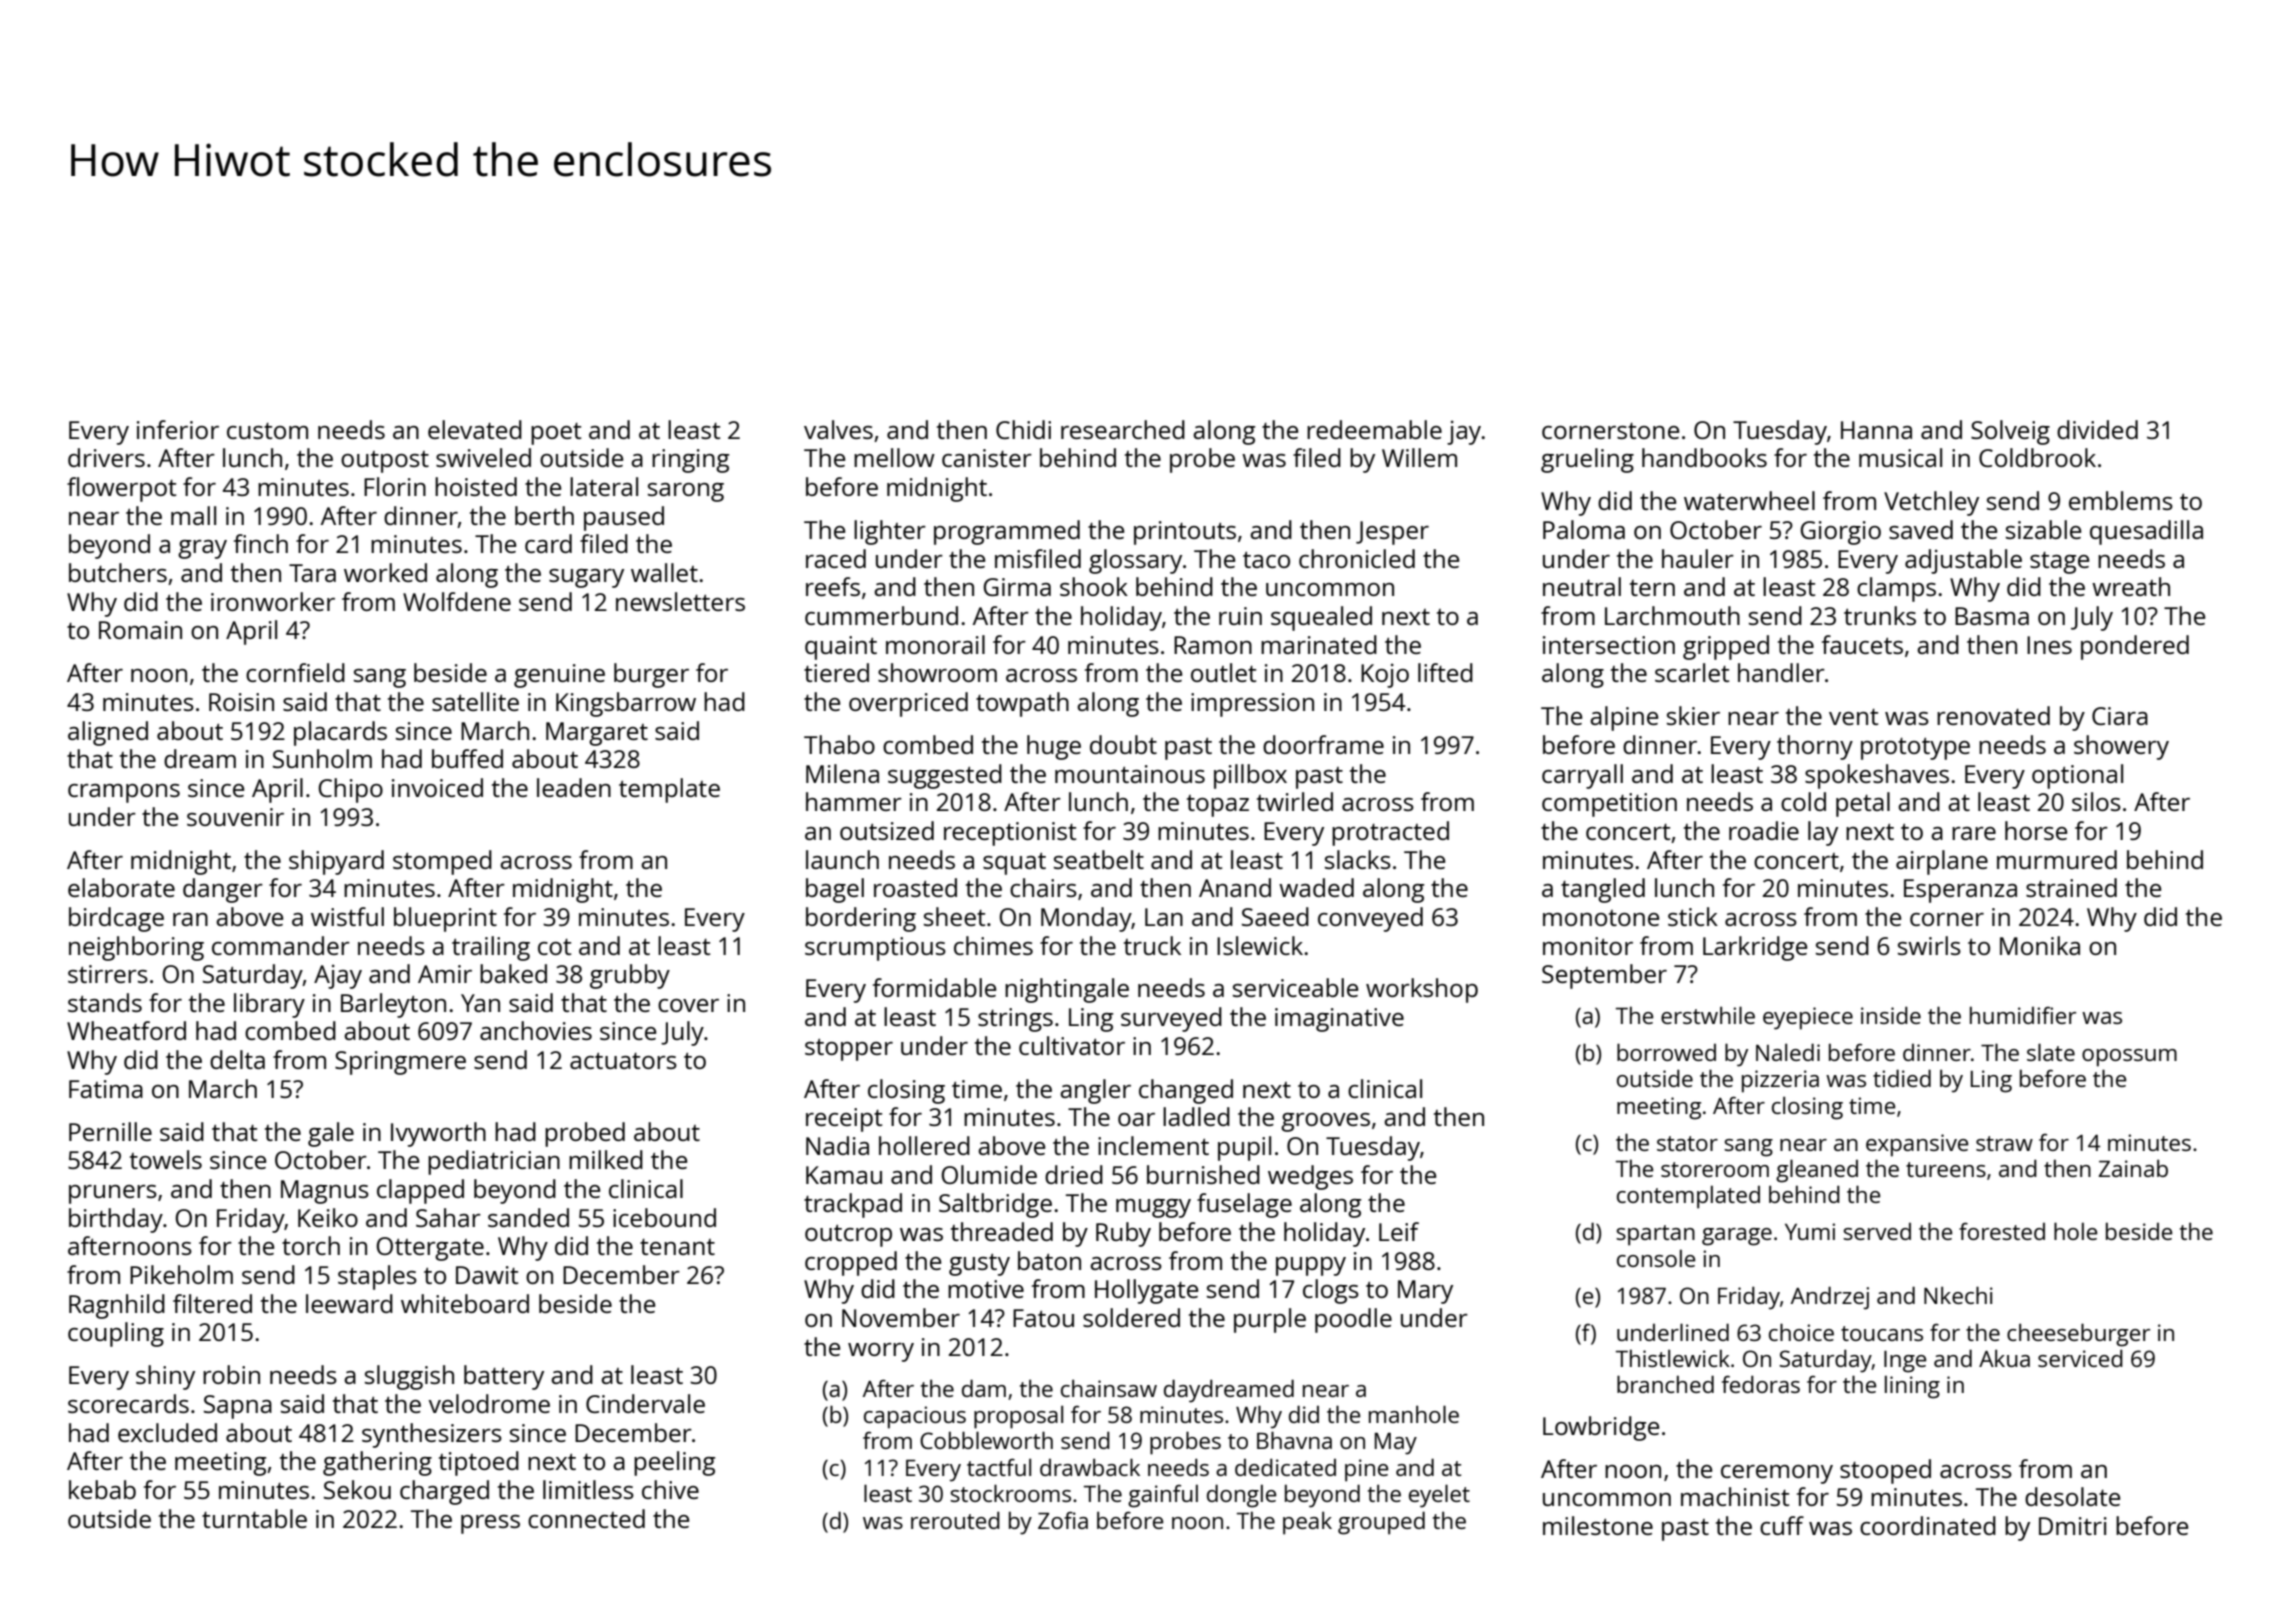 This page has width=2292, height=1620. I want to click on Chidi, so click(1023, 429).
